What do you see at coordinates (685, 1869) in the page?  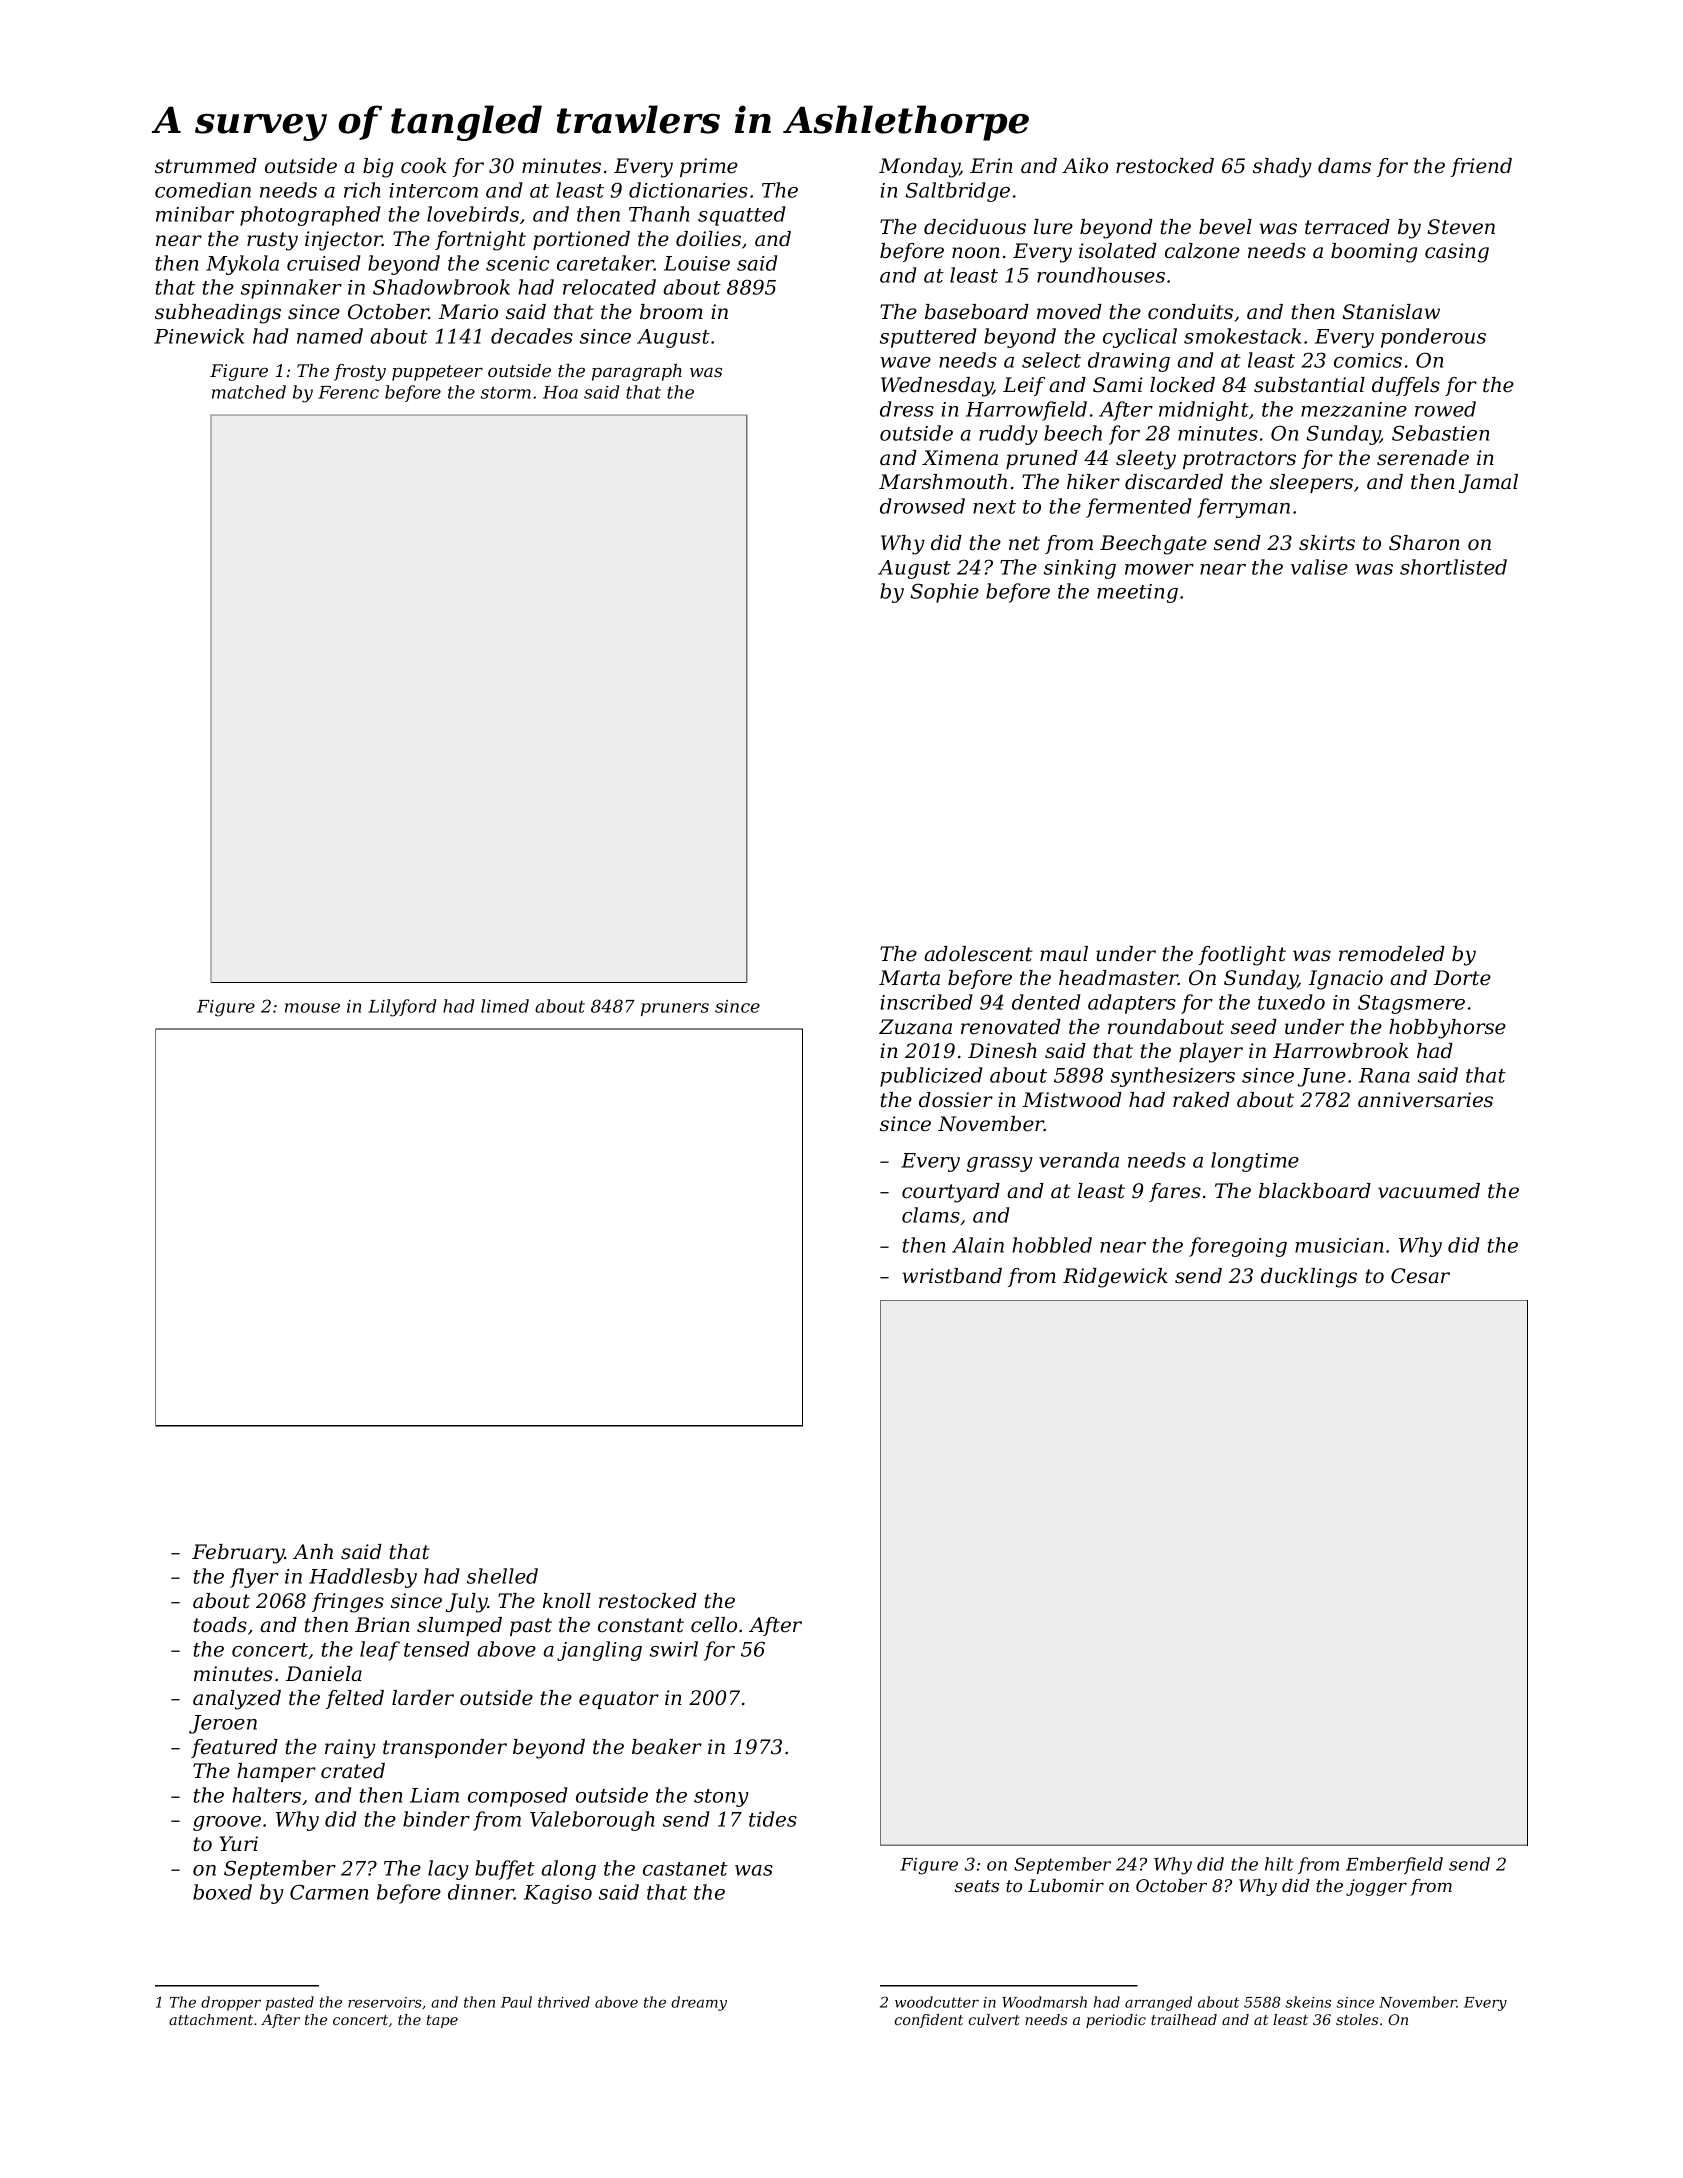 I see `castanet` at bounding box center [685, 1869].
